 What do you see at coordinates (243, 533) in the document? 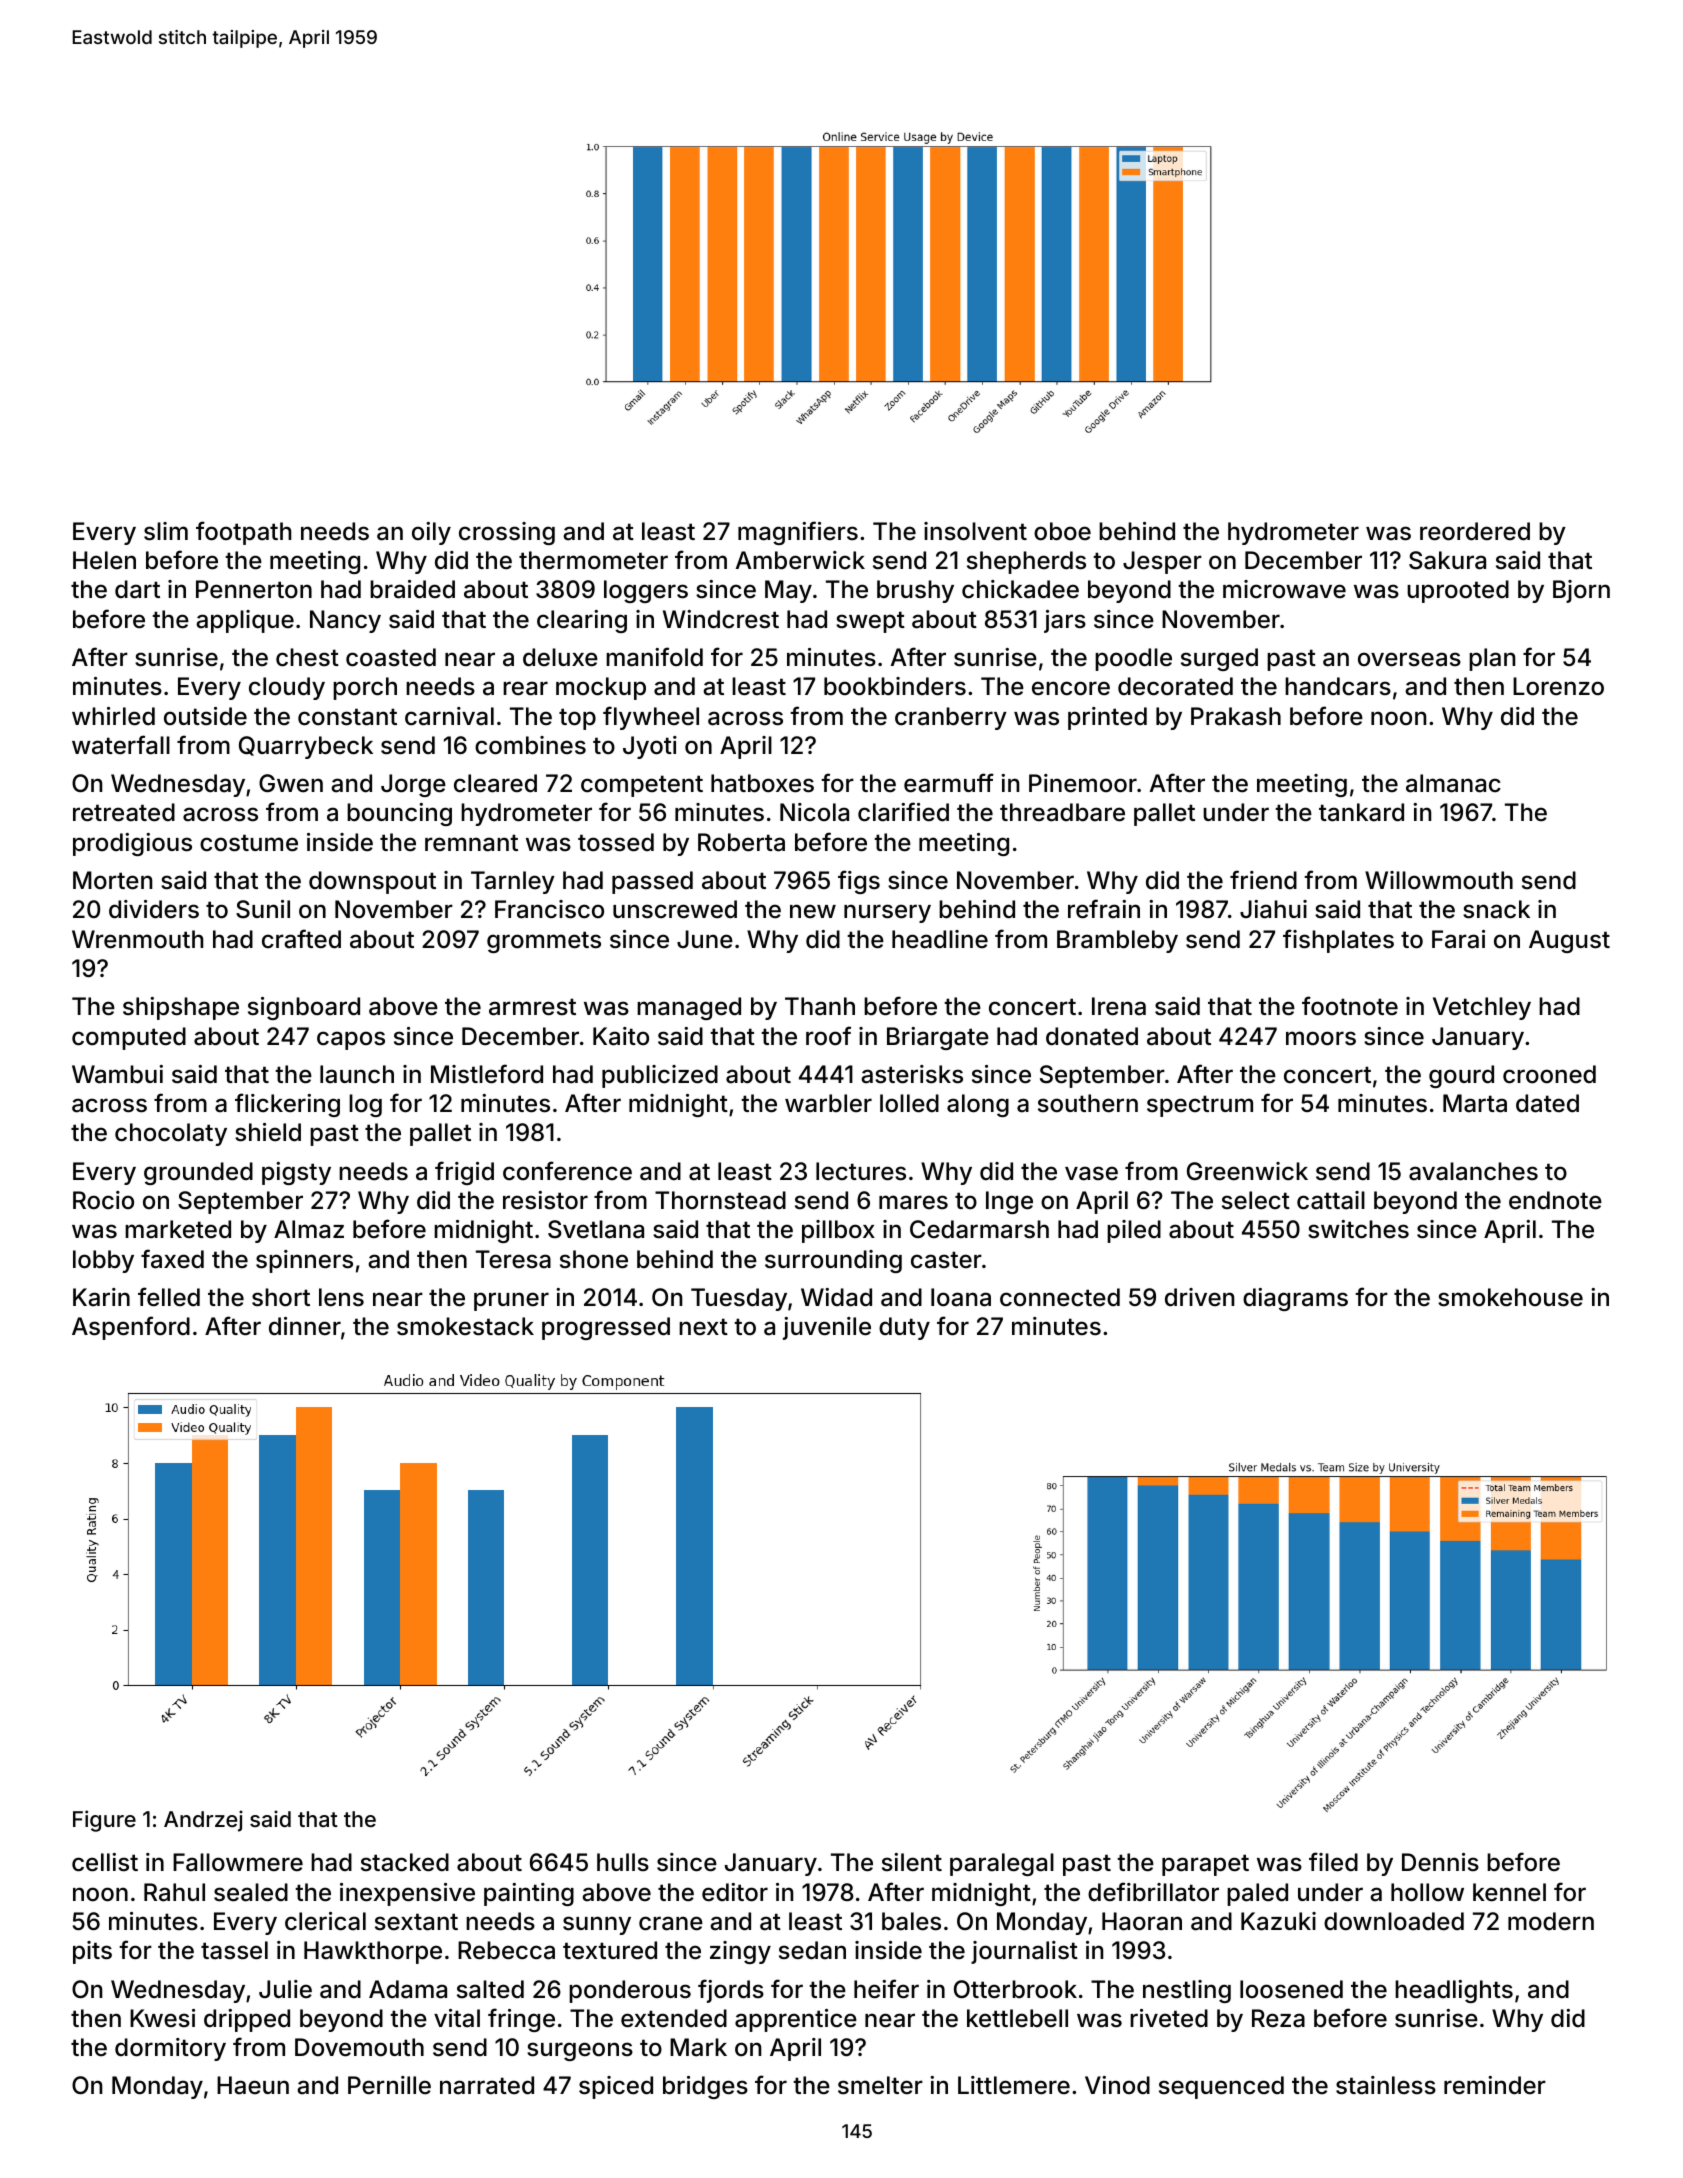
I see `footpath` at bounding box center [243, 533].
